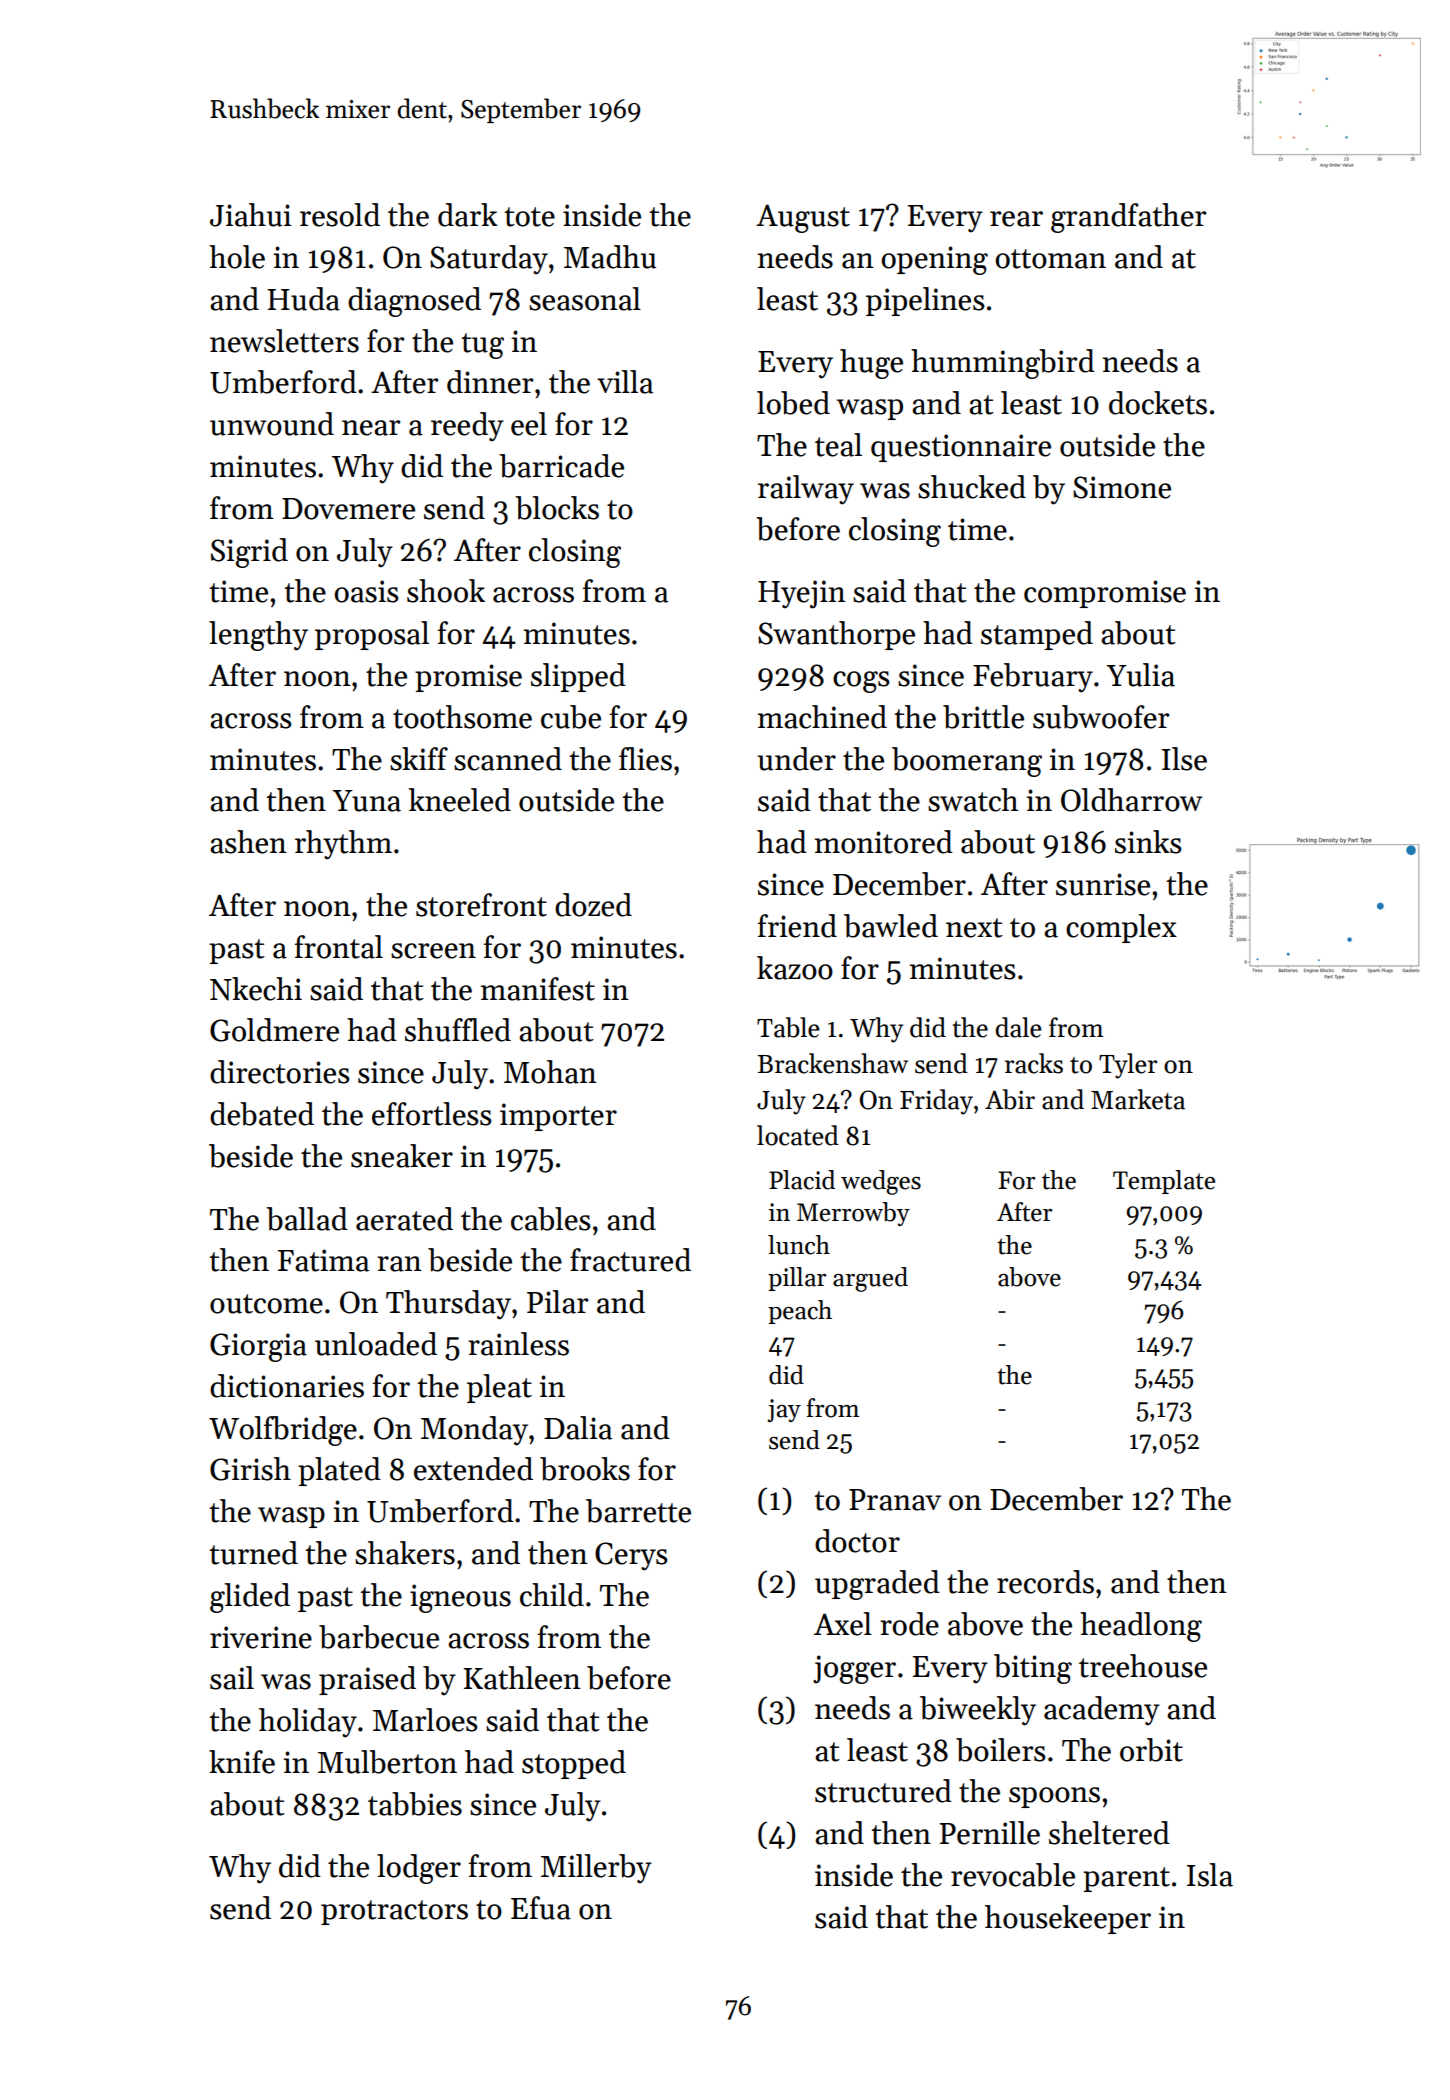 Image resolution: width=1450 pixels, height=2100 pixels. Describe the element at coordinates (883, 1791) in the screenshot. I see `structured` at that location.
